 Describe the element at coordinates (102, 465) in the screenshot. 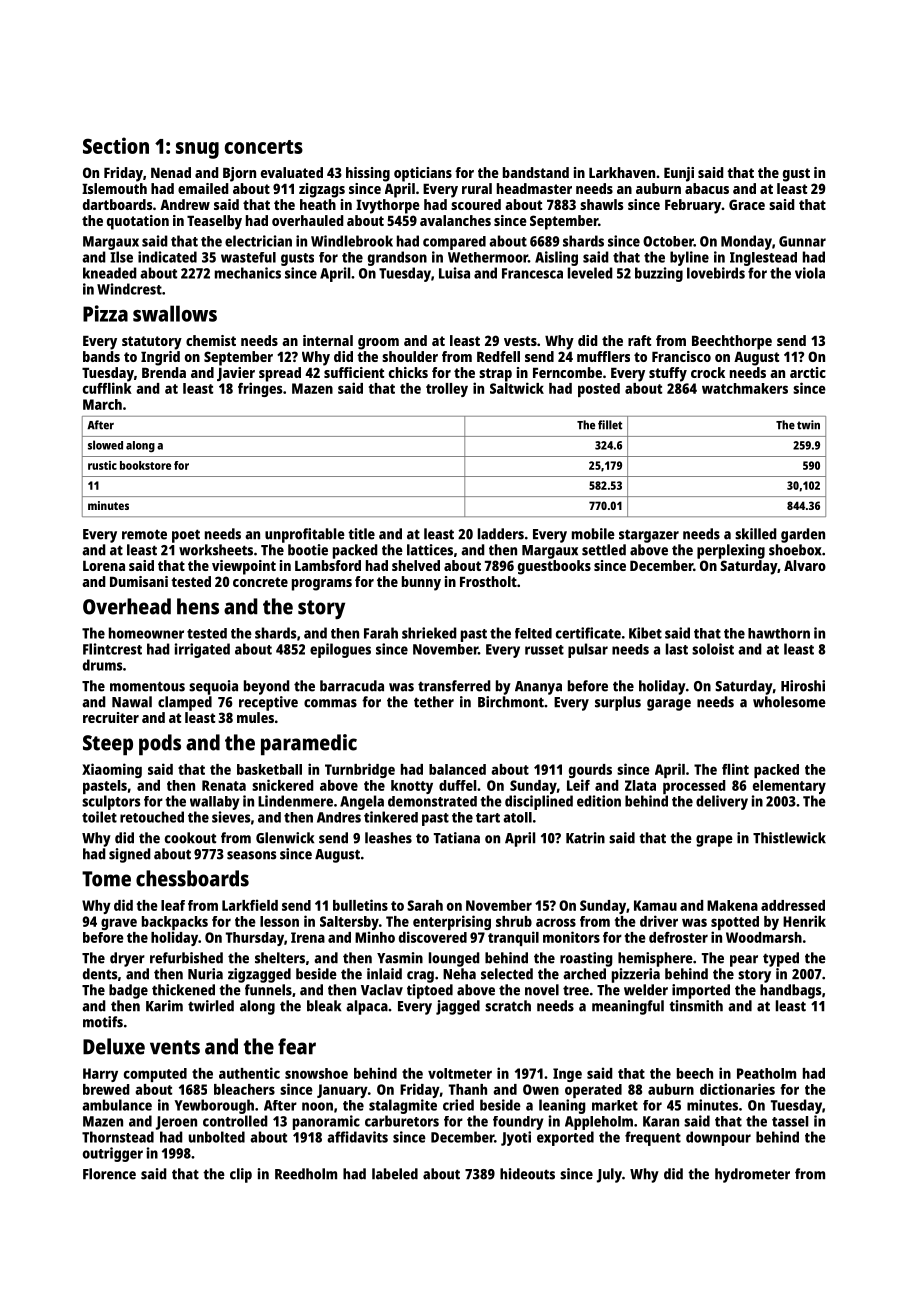

I see `rustic` at that location.
